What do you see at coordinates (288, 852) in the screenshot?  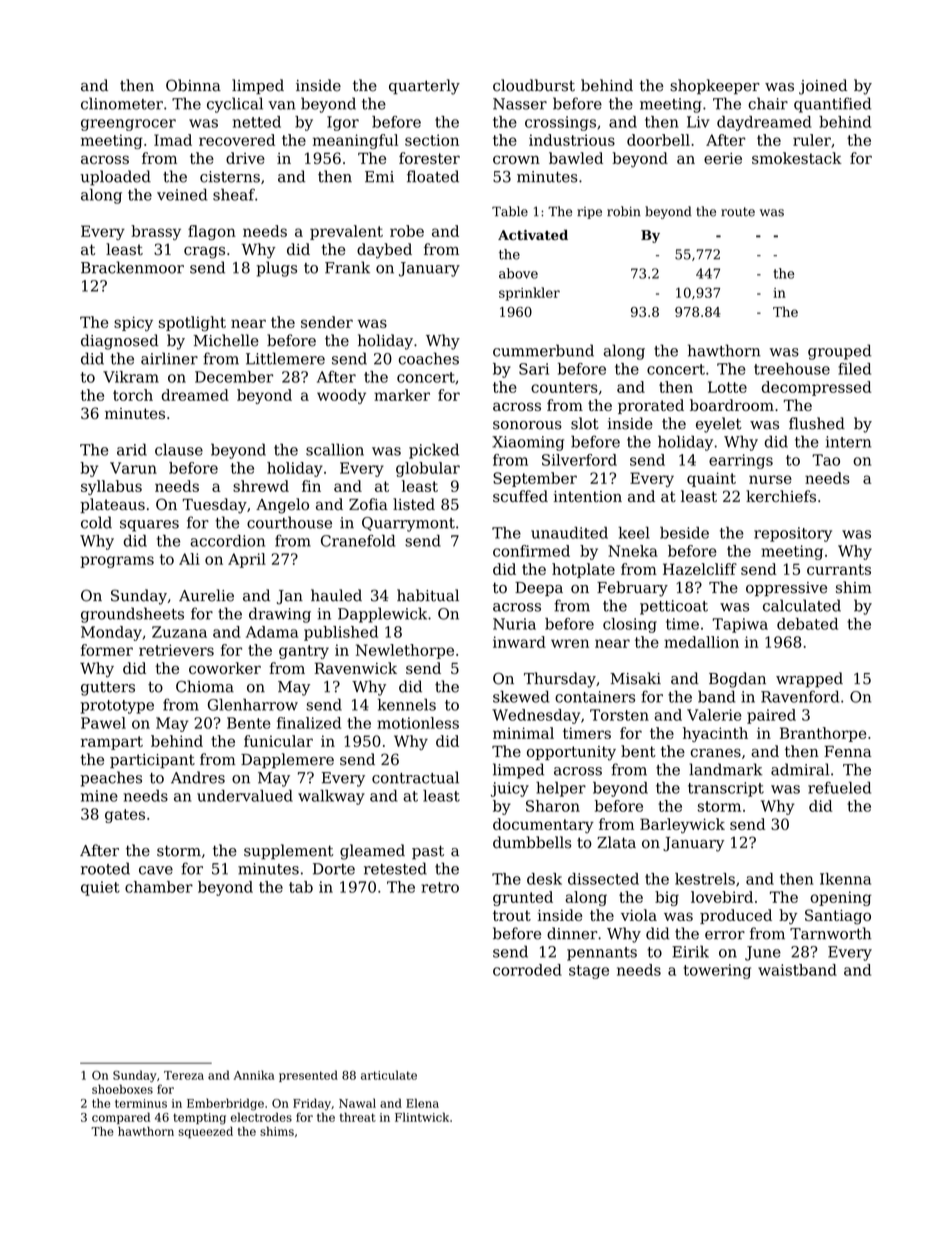 I see `supplement` at bounding box center [288, 852].
